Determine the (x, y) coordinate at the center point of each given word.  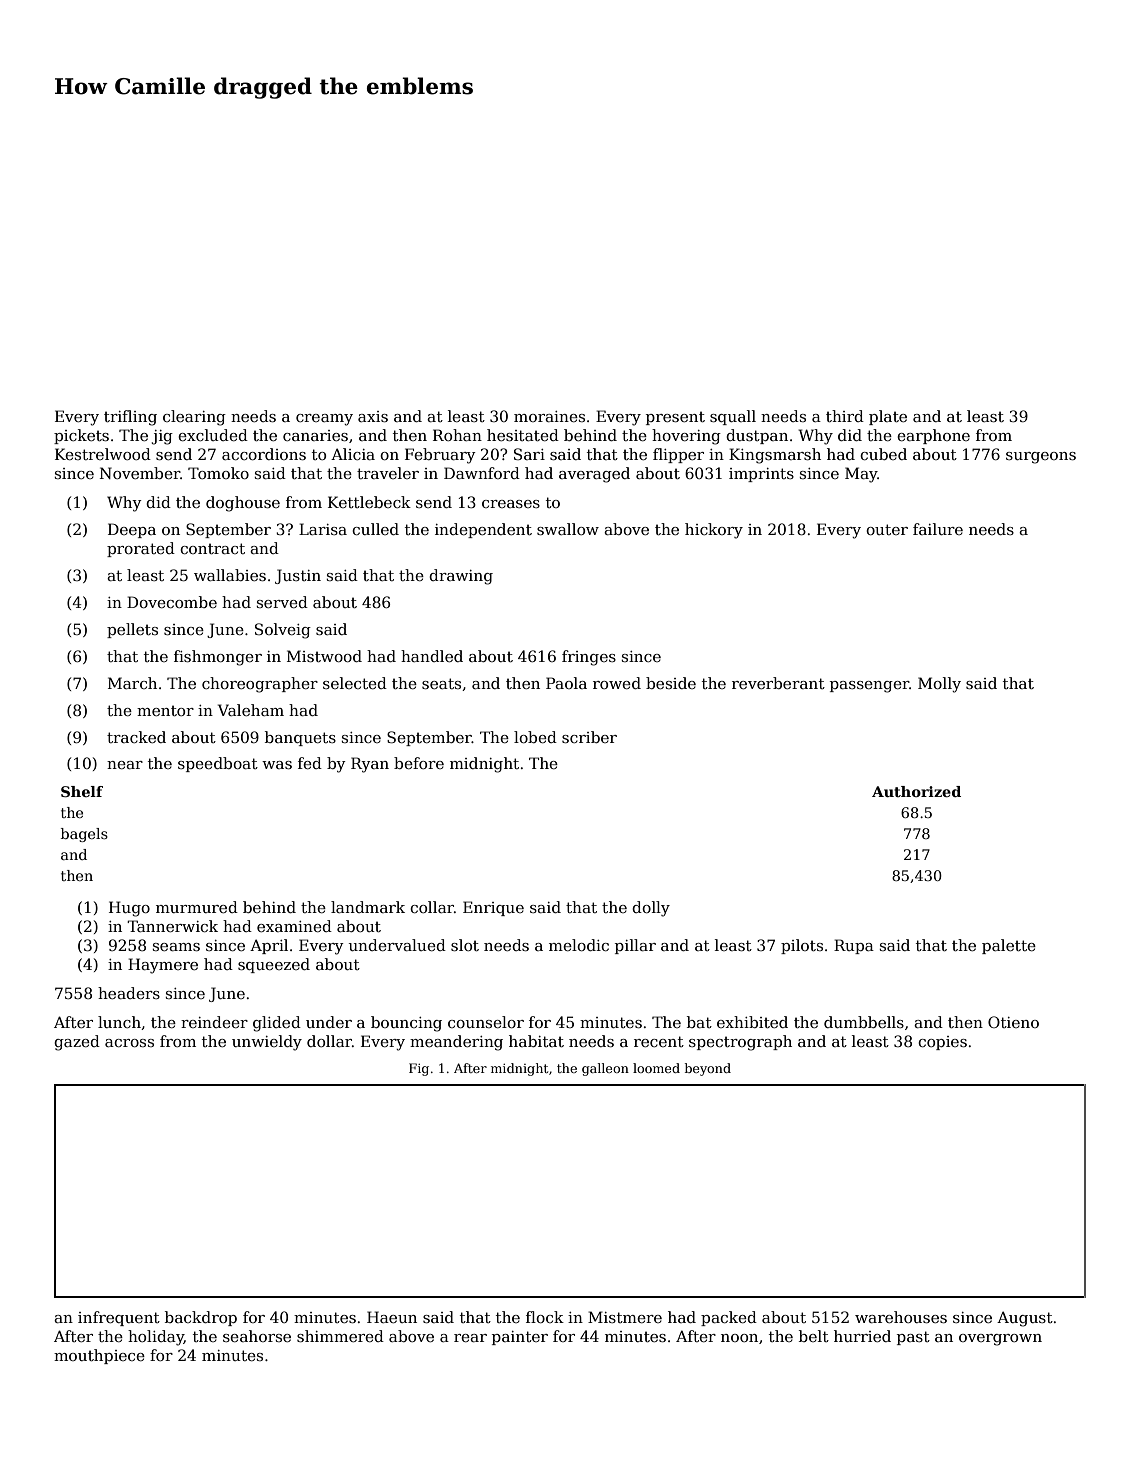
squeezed (274, 965)
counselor (486, 1022)
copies (942, 1043)
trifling (130, 418)
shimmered (340, 1336)
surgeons (1041, 458)
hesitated (523, 435)
